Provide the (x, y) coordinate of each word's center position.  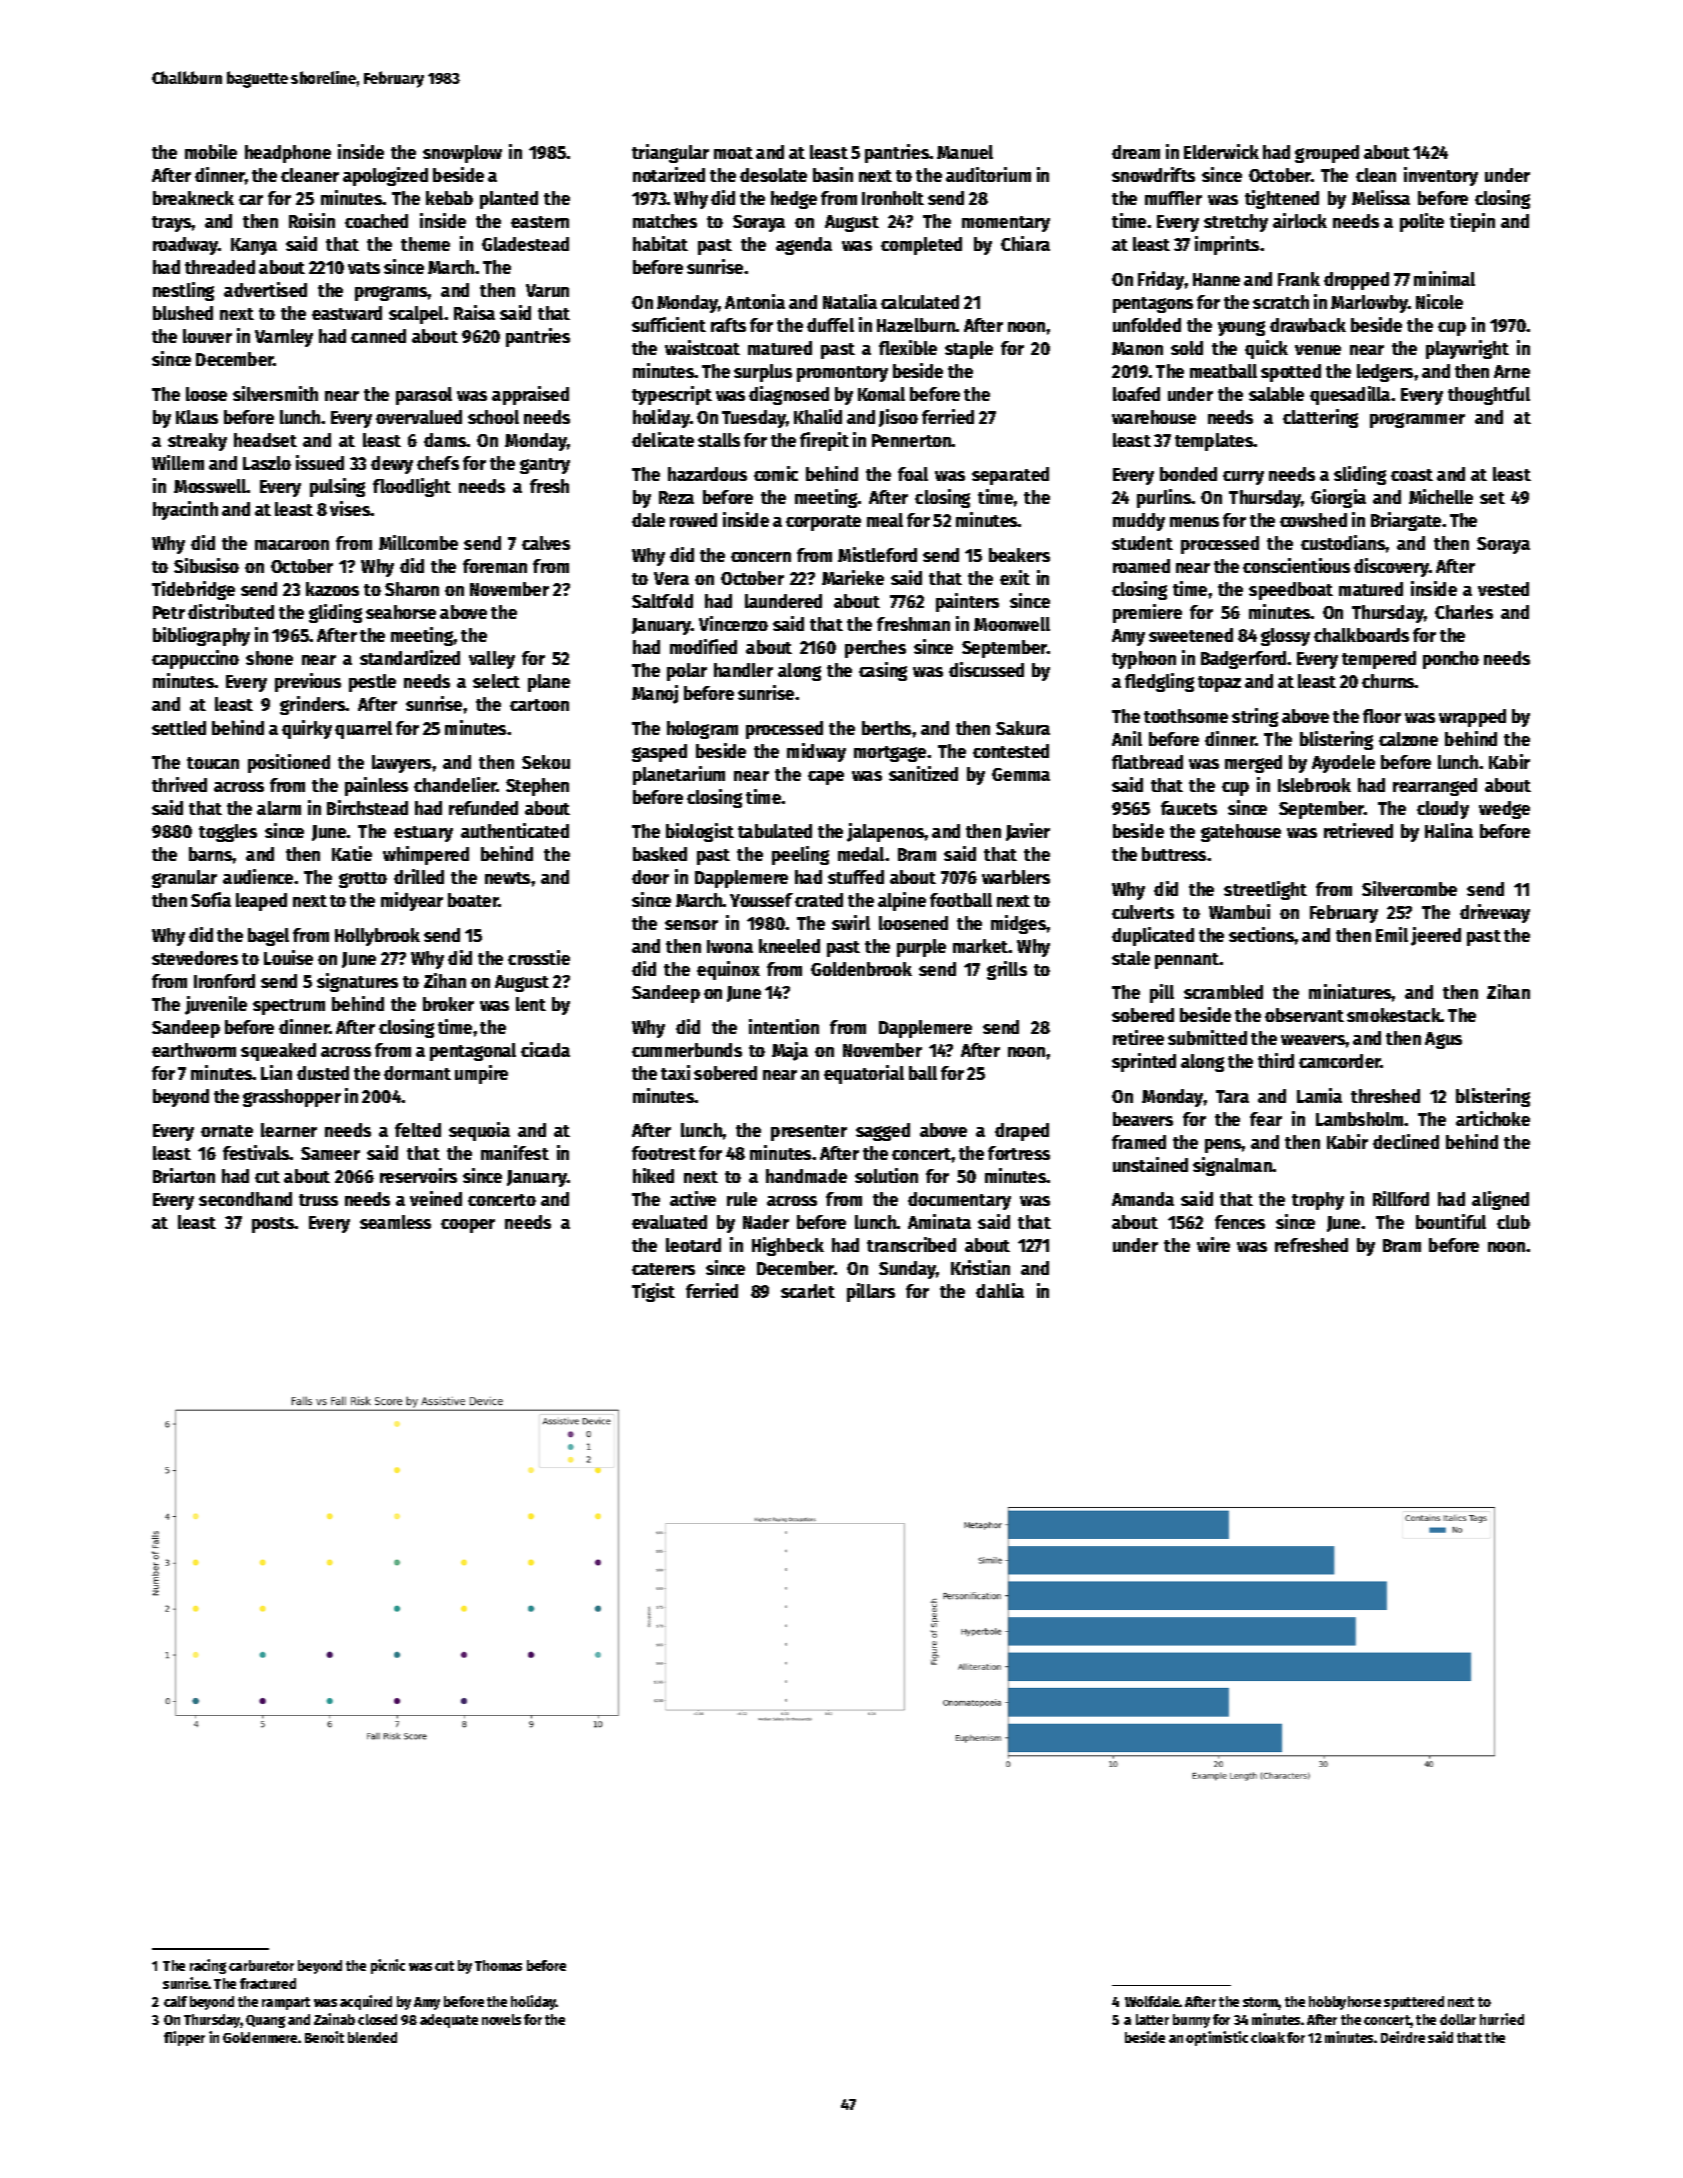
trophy (1318, 1201)
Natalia (850, 301)
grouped (1327, 154)
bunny (1191, 2021)
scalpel (416, 315)
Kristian (980, 1267)
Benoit (324, 2037)
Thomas (498, 1965)
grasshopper (292, 1098)
